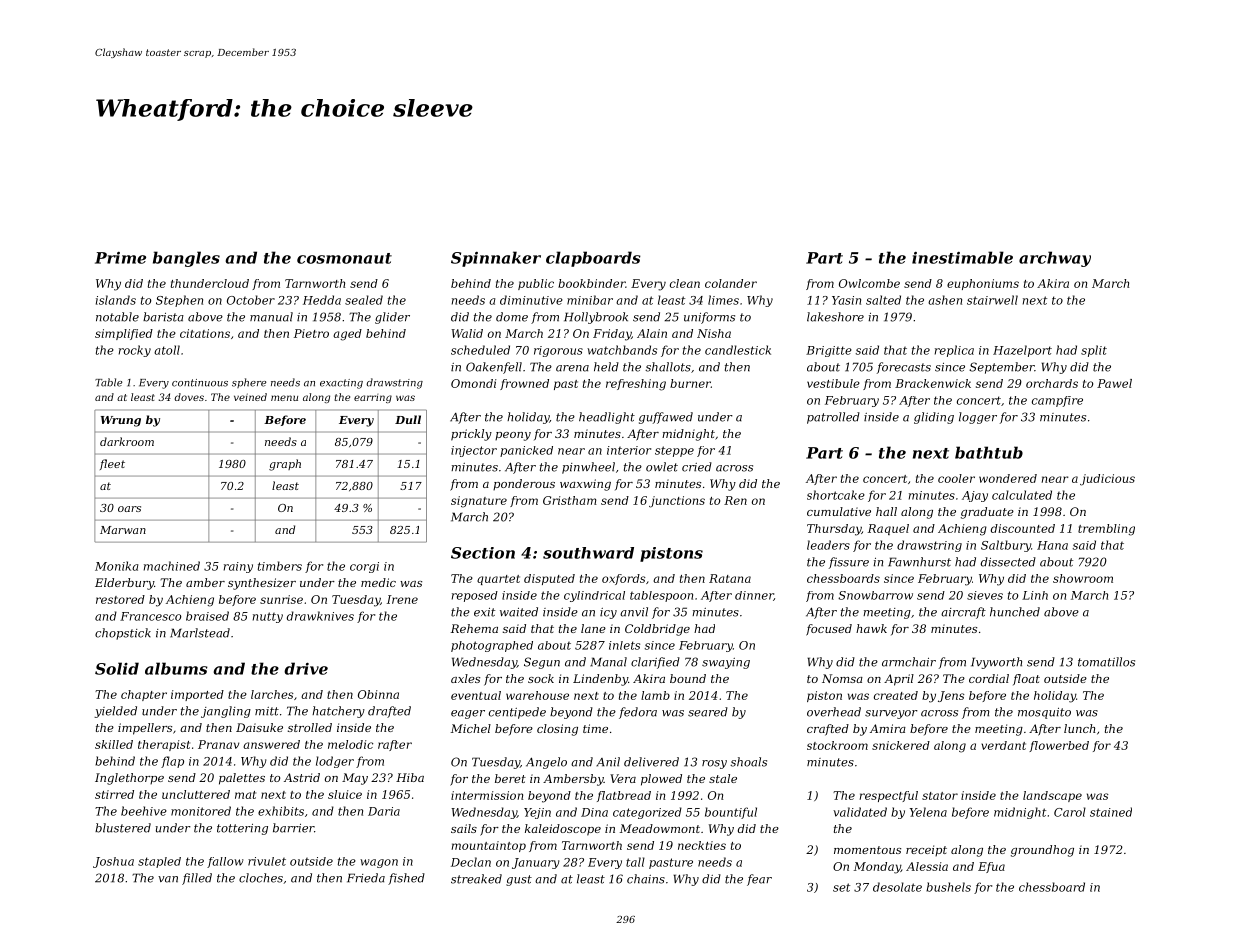 The height and width of the image is (952, 1233). Describe the element at coordinates (542, 663) in the image. I see `Segun` at that location.
